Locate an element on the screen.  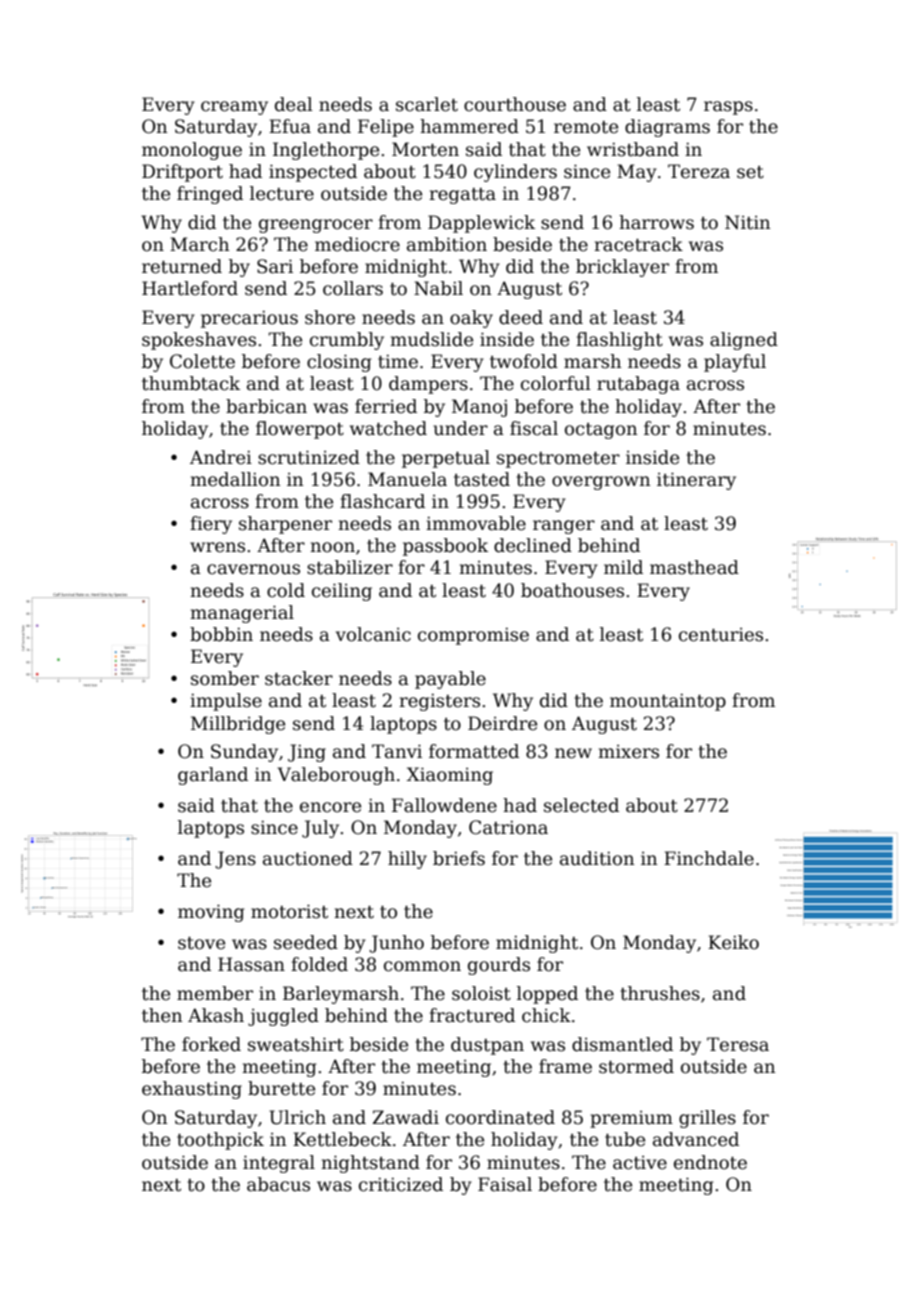
rasps is located at coordinates (728, 108).
